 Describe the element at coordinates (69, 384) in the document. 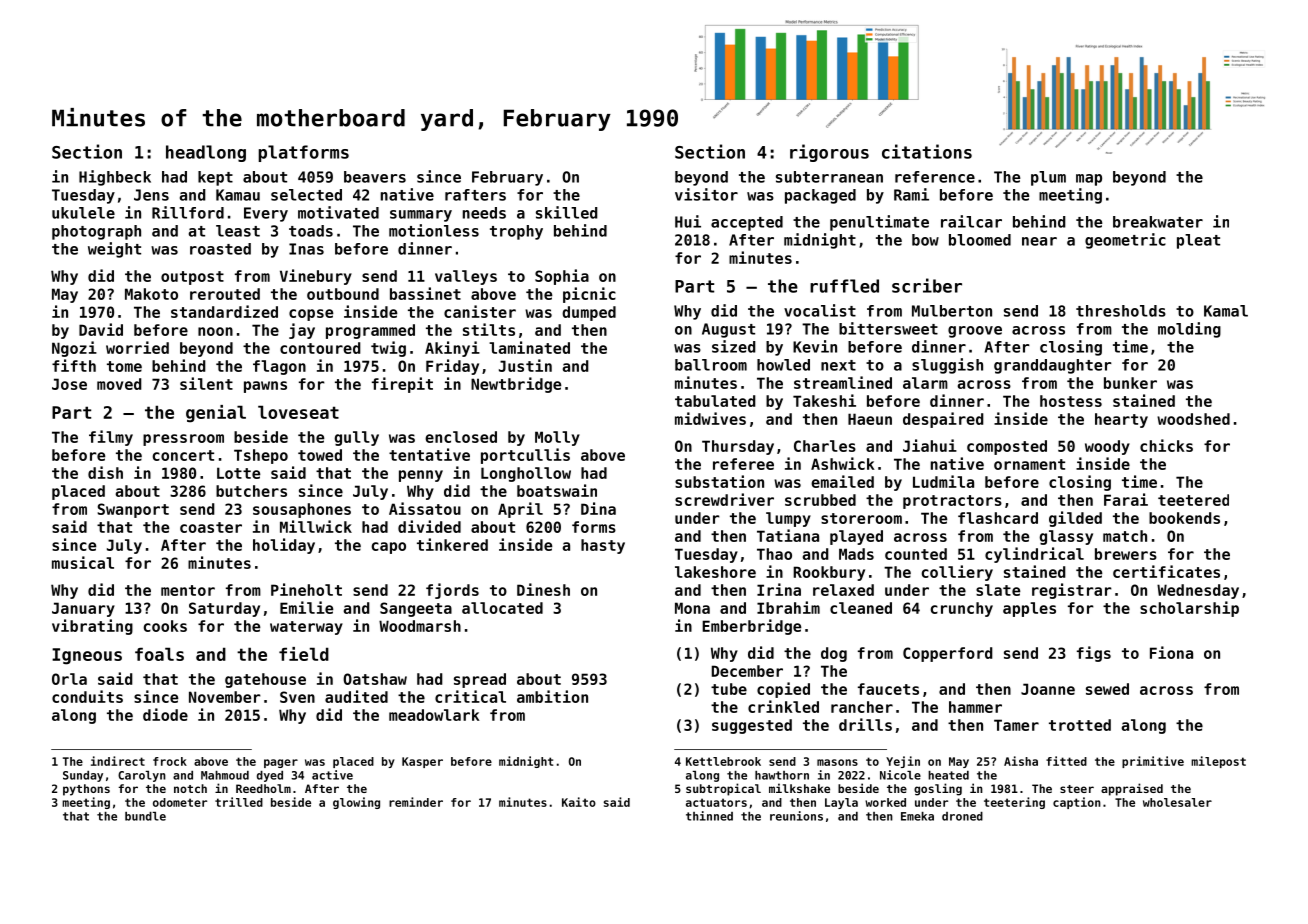

I see `Jose` at that location.
